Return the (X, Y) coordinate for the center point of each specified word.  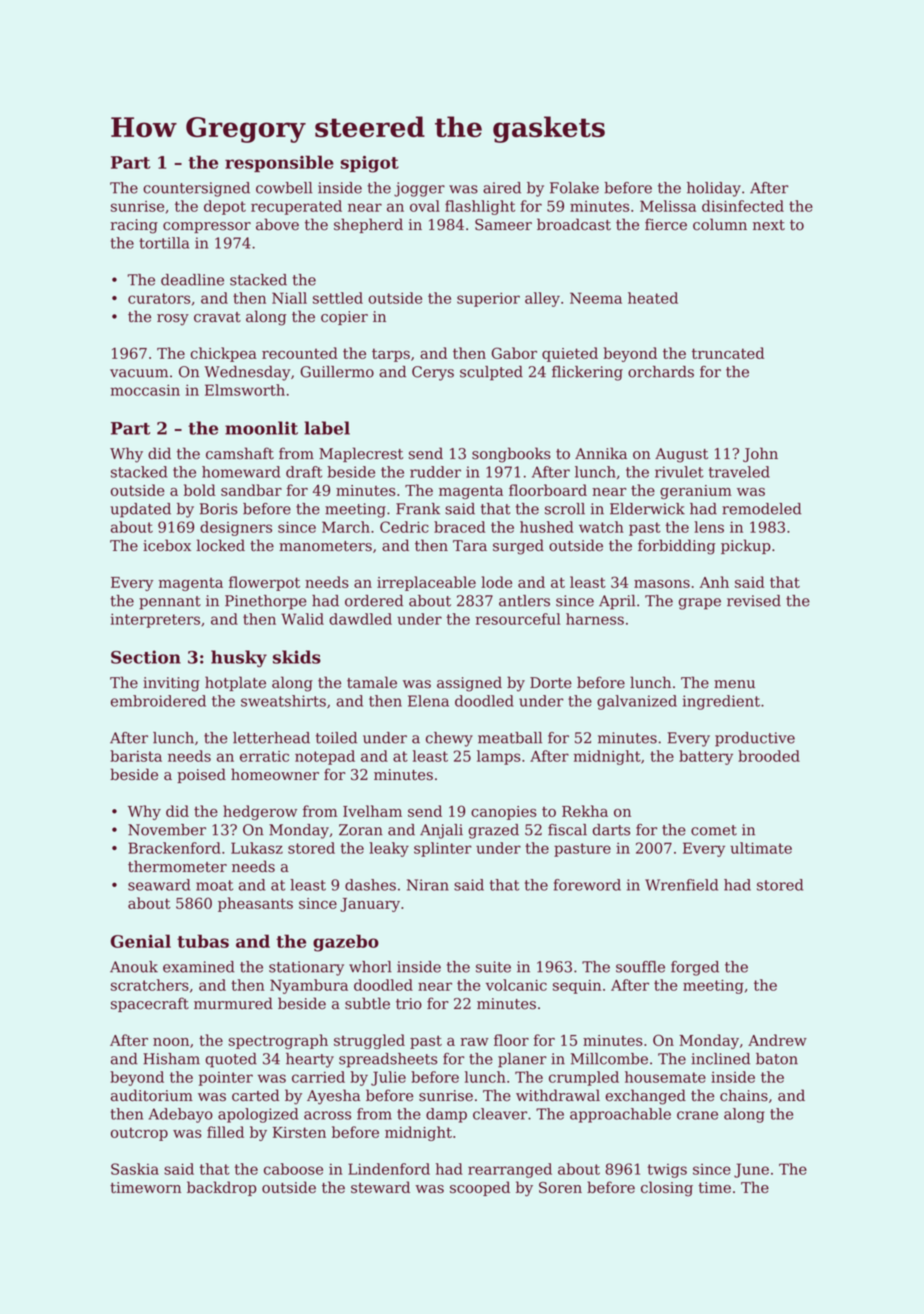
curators (159, 298)
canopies (504, 813)
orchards (661, 372)
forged (695, 968)
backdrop (221, 1188)
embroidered (158, 701)
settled (338, 298)
